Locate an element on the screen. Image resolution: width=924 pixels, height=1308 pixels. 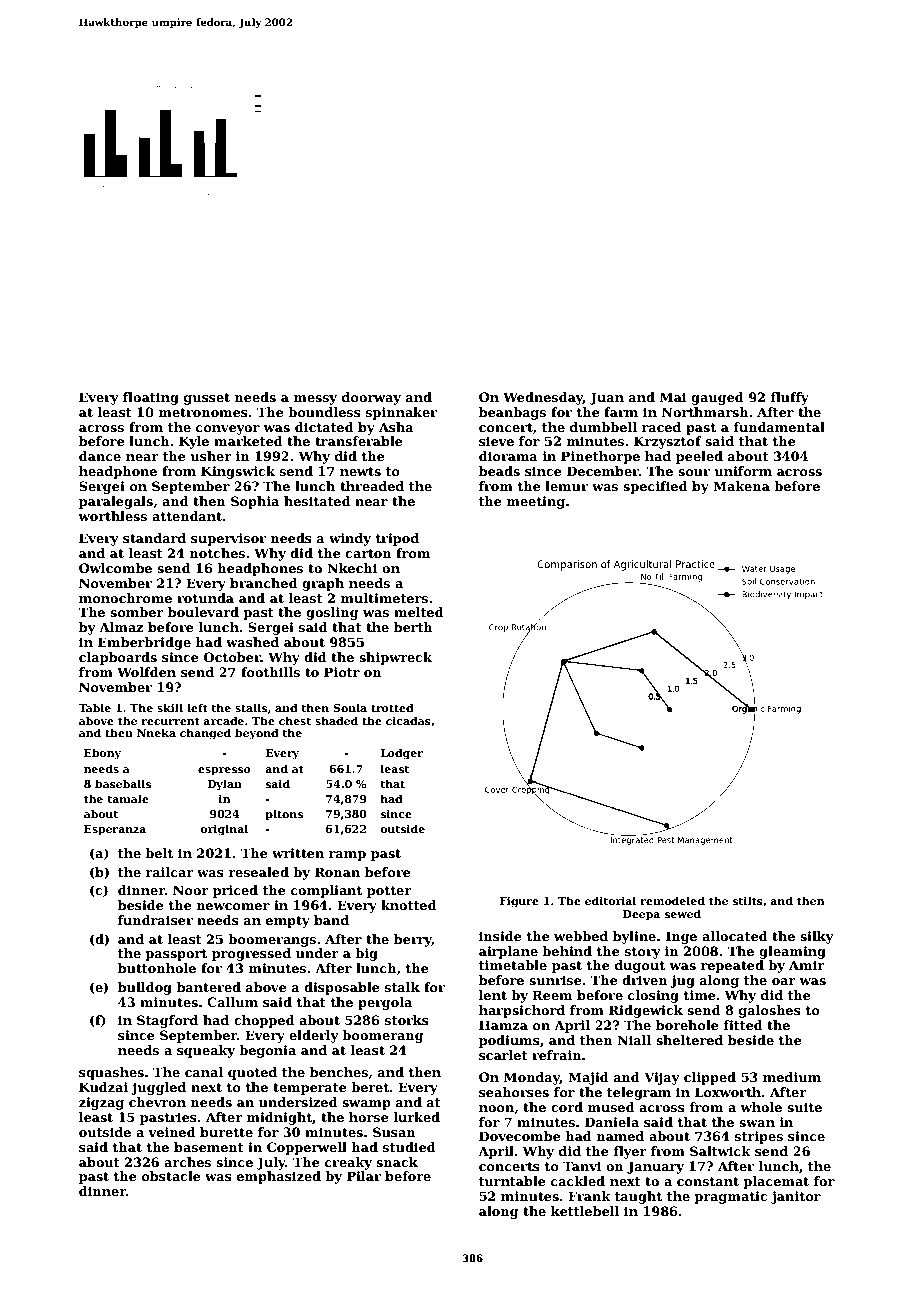
fluffy is located at coordinates (790, 398).
